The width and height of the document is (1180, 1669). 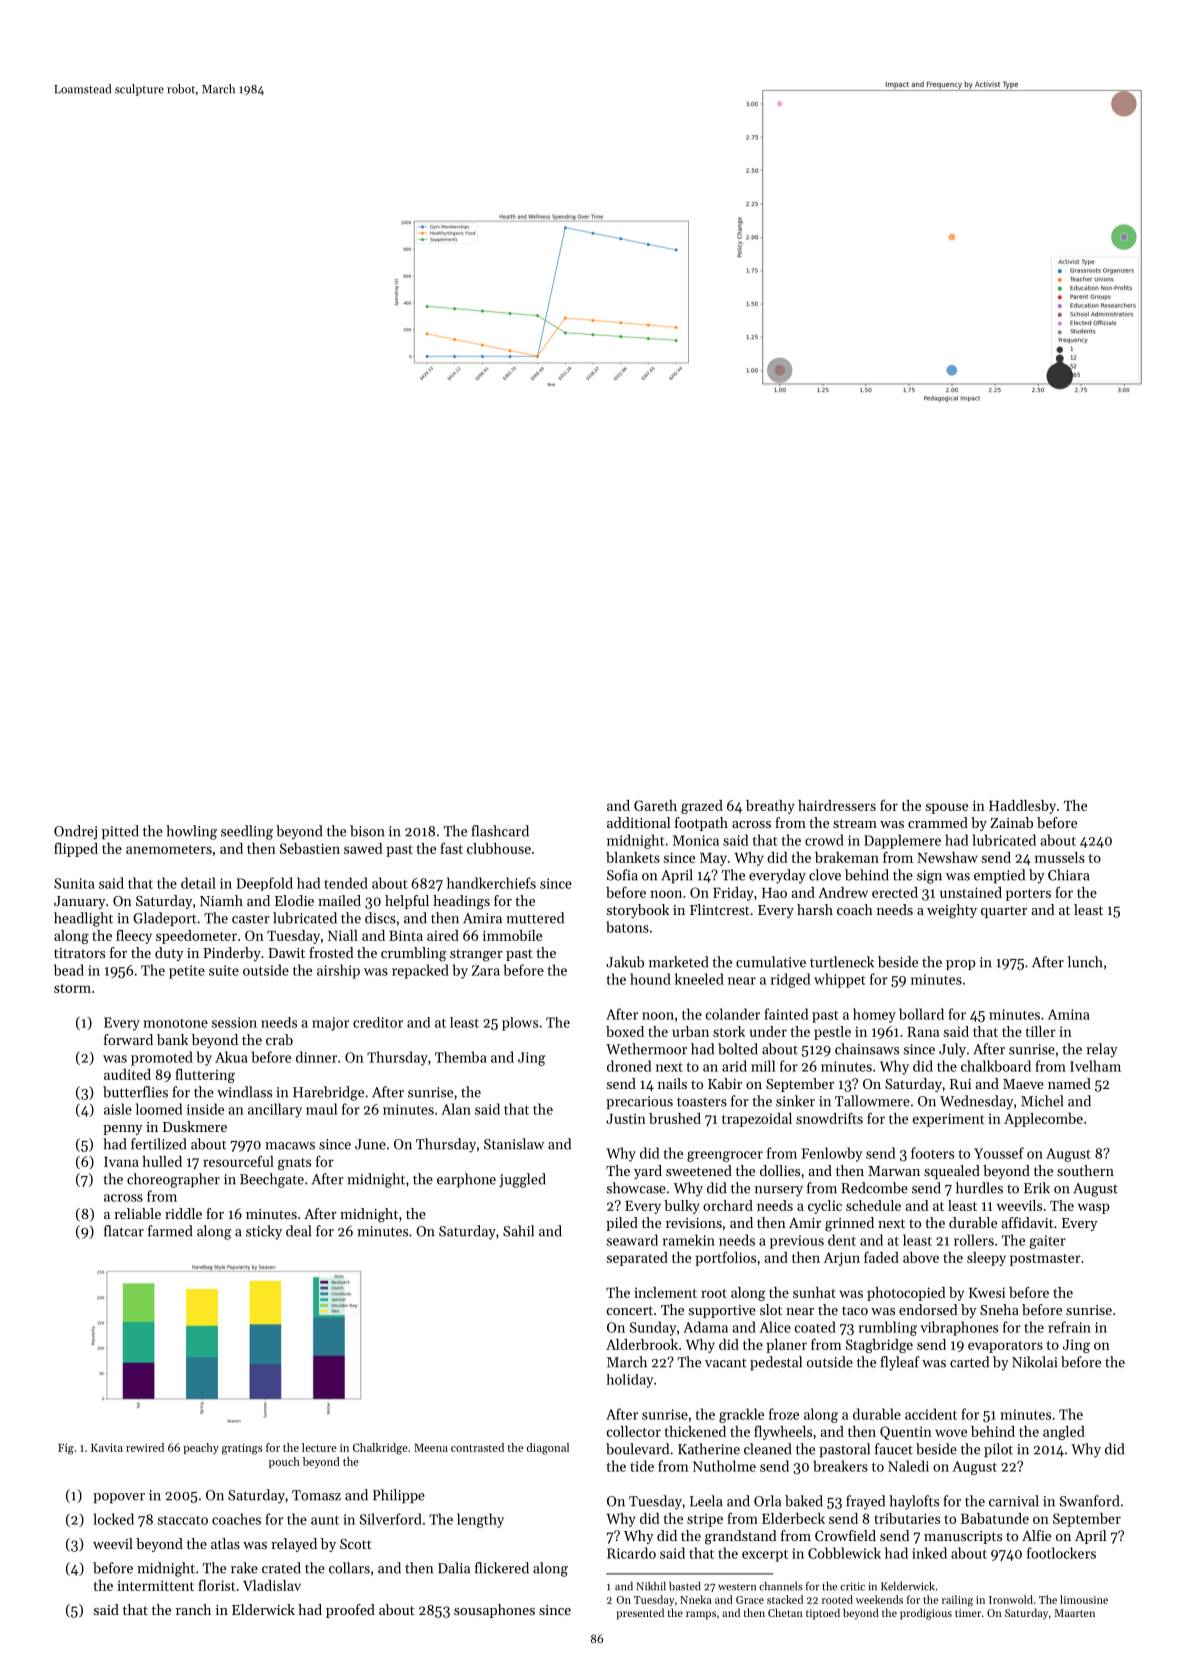 What do you see at coordinates (120, 832) in the document?
I see `pitted` at bounding box center [120, 832].
